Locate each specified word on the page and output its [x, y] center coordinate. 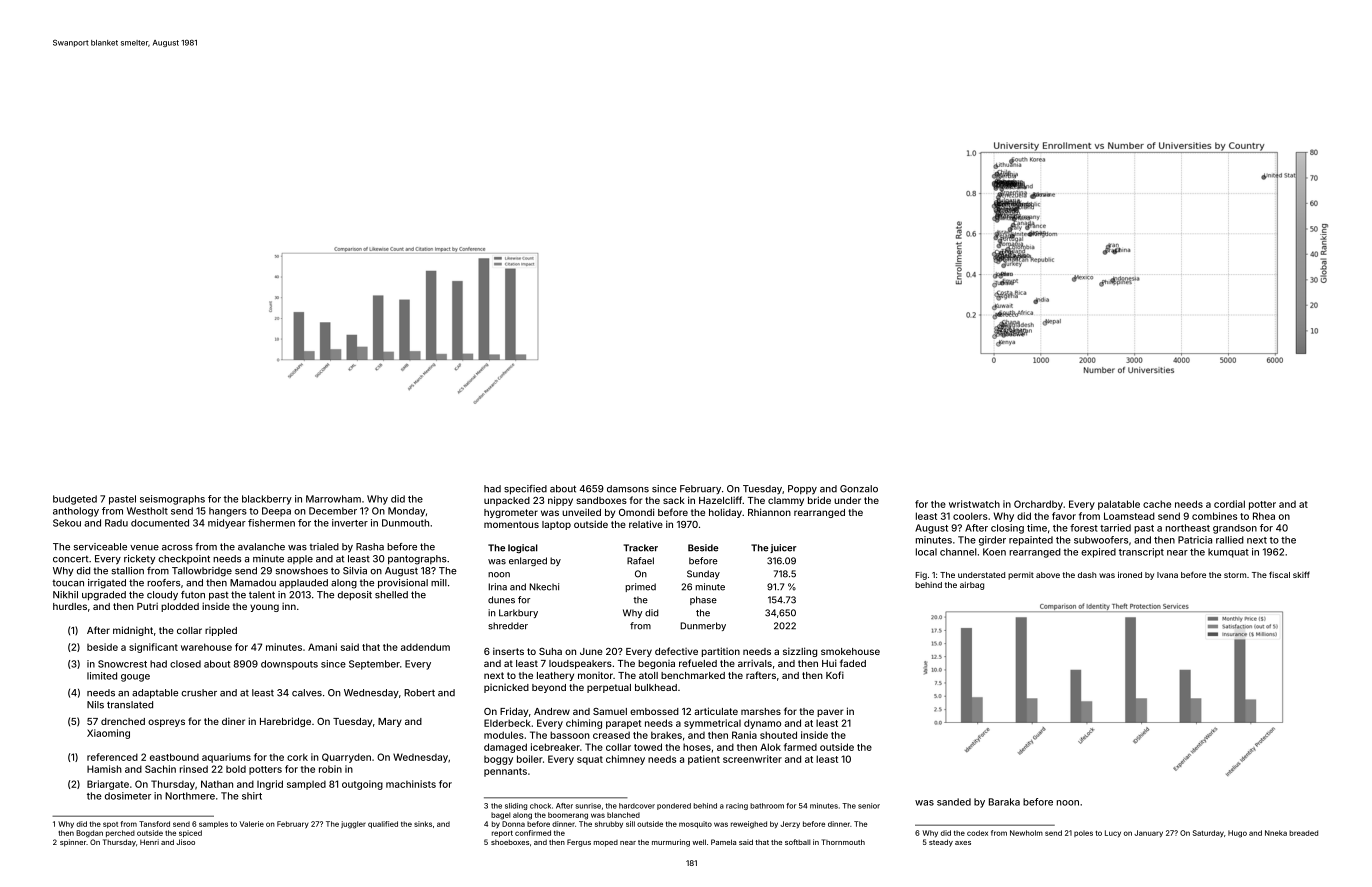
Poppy [802, 489]
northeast [1188, 528]
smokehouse [850, 651]
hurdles [70, 606]
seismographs [172, 500]
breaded [1303, 833]
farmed [800, 747]
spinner [73, 843]
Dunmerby [703, 626]
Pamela [723, 842]
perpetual [609, 688]
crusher [199, 693]
